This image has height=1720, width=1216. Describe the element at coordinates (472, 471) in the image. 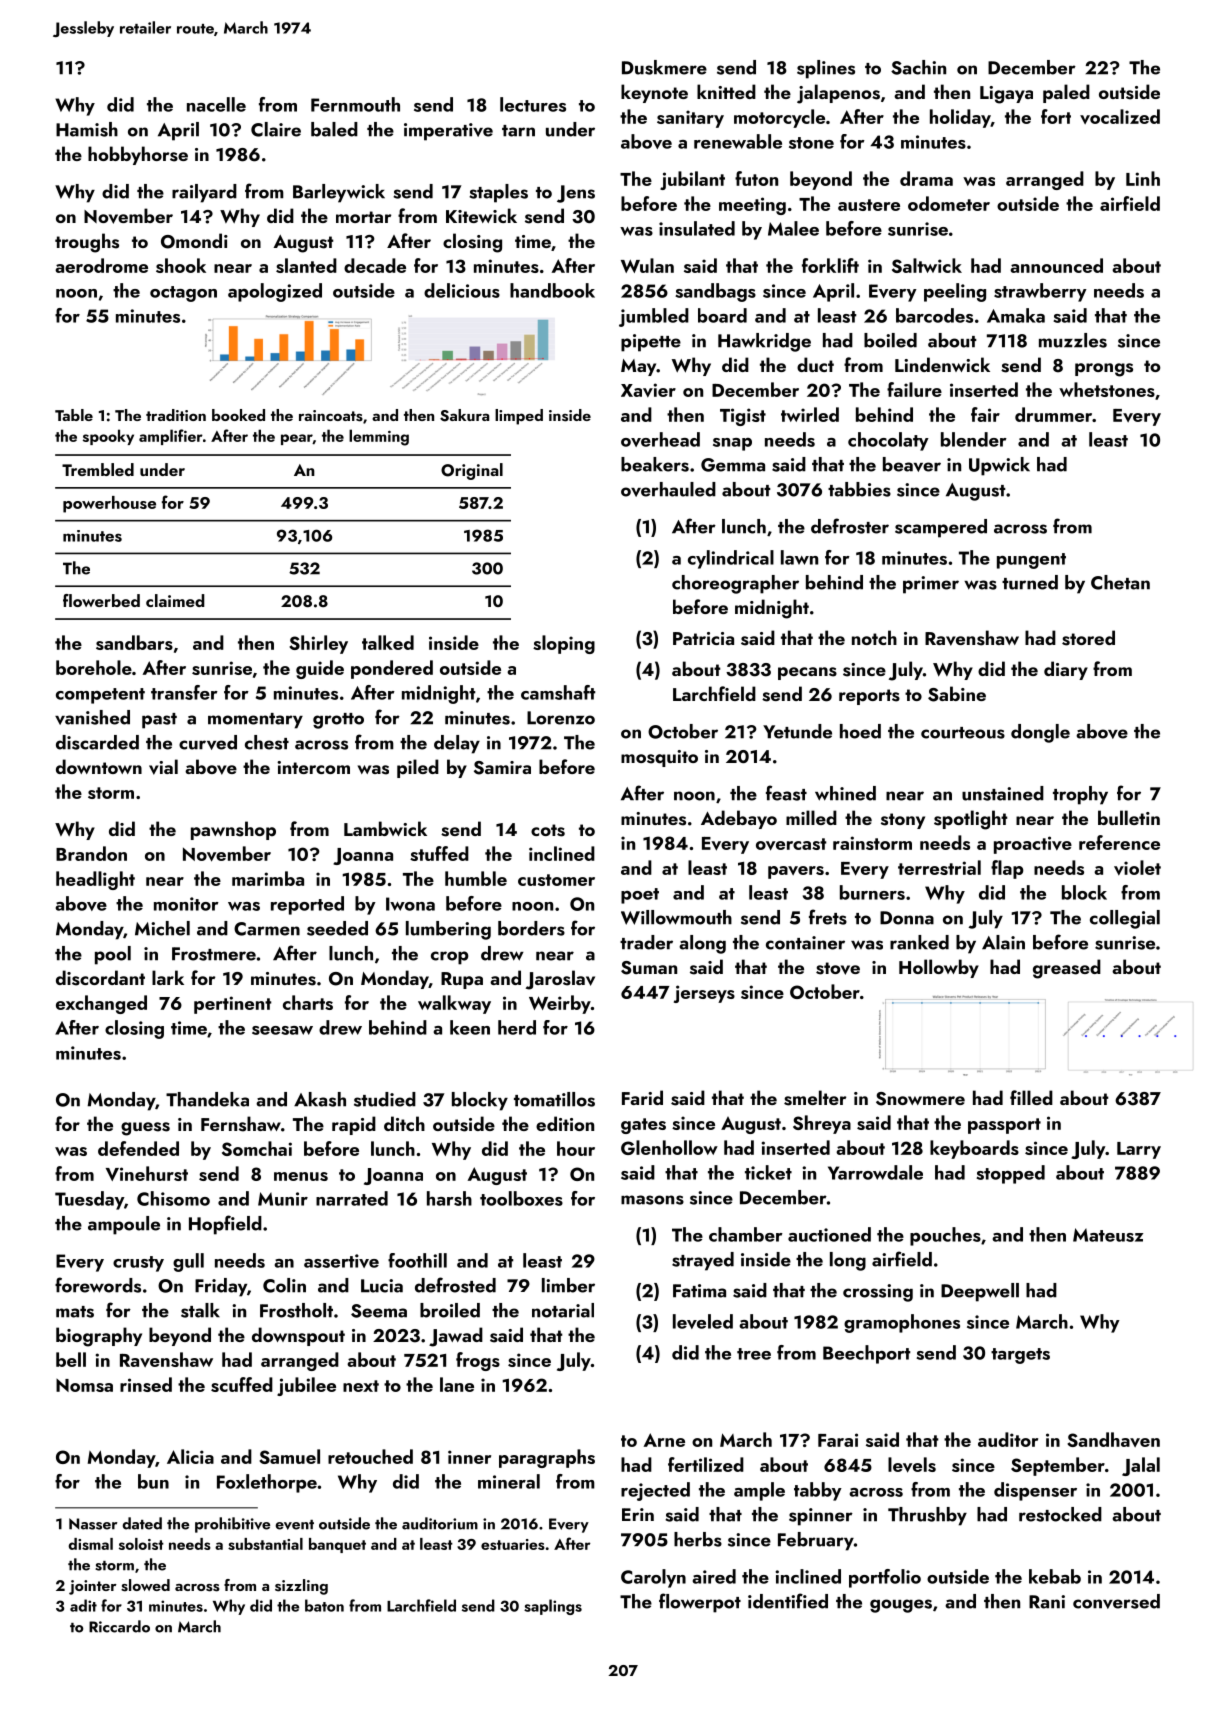

I see `Original` at that location.
